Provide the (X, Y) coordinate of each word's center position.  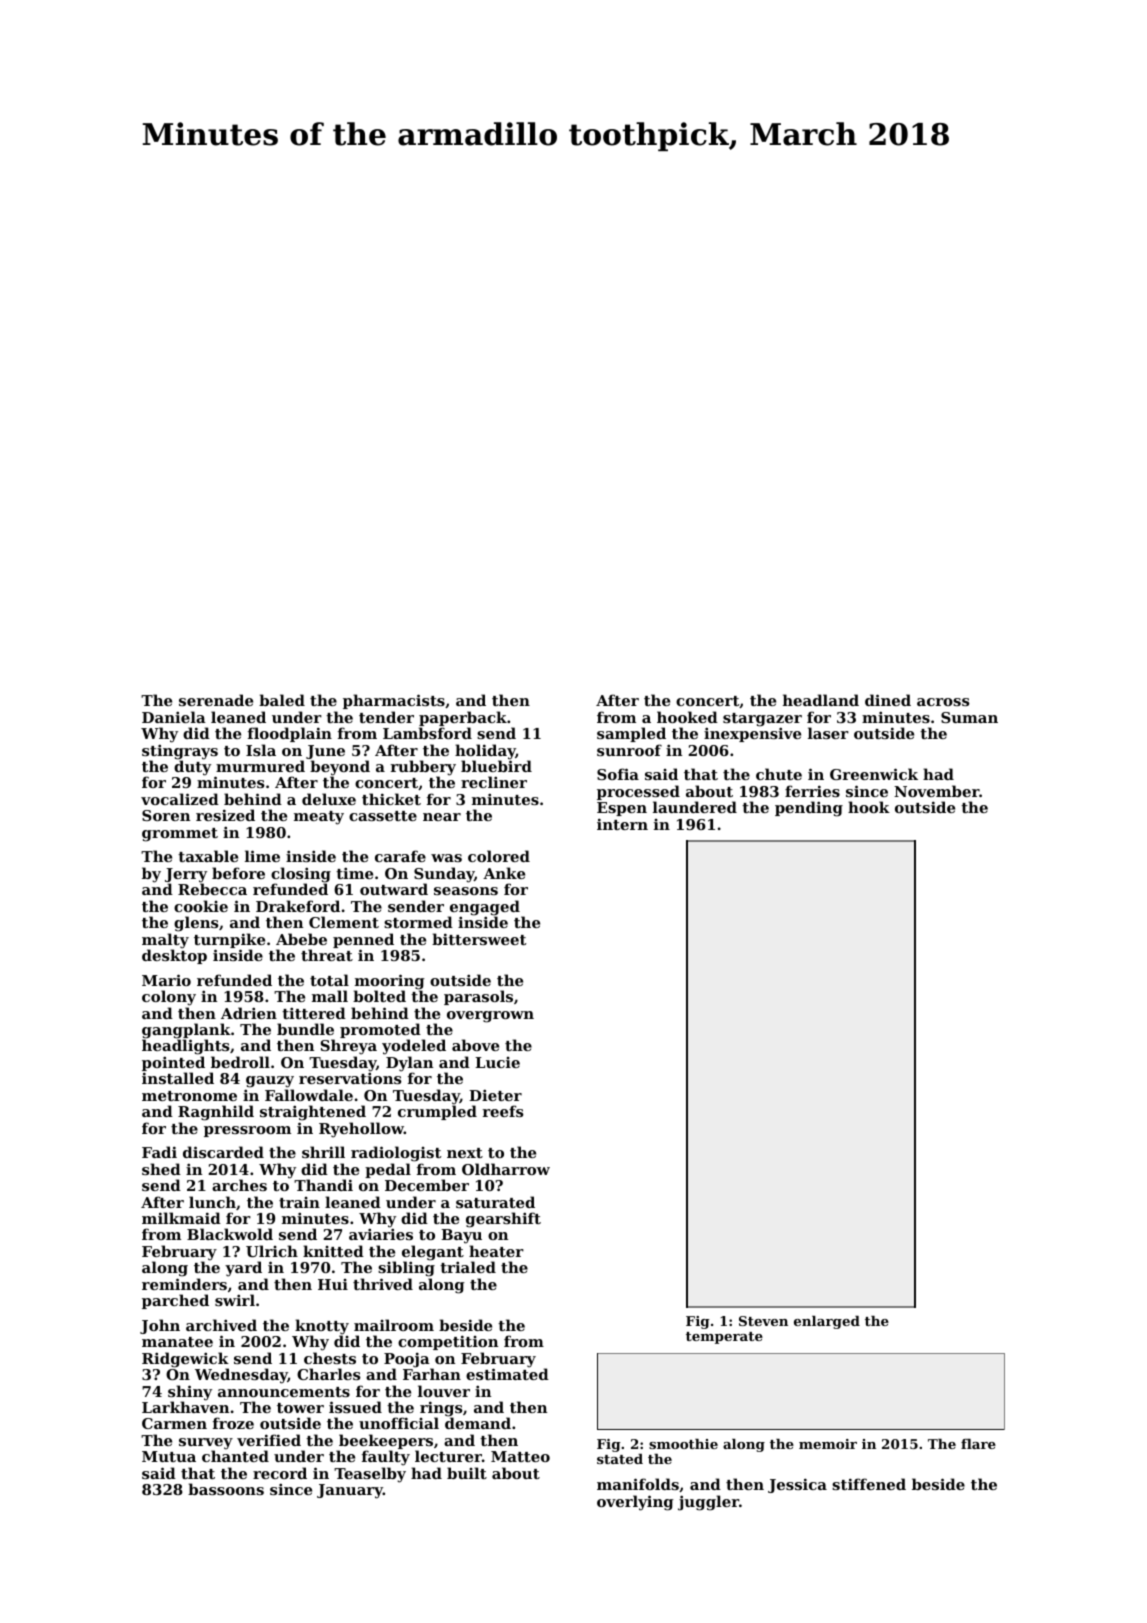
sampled (631, 734)
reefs (503, 1111)
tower (300, 1408)
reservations (350, 1078)
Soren (166, 815)
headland (821, 700)
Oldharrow (506, 1169)
